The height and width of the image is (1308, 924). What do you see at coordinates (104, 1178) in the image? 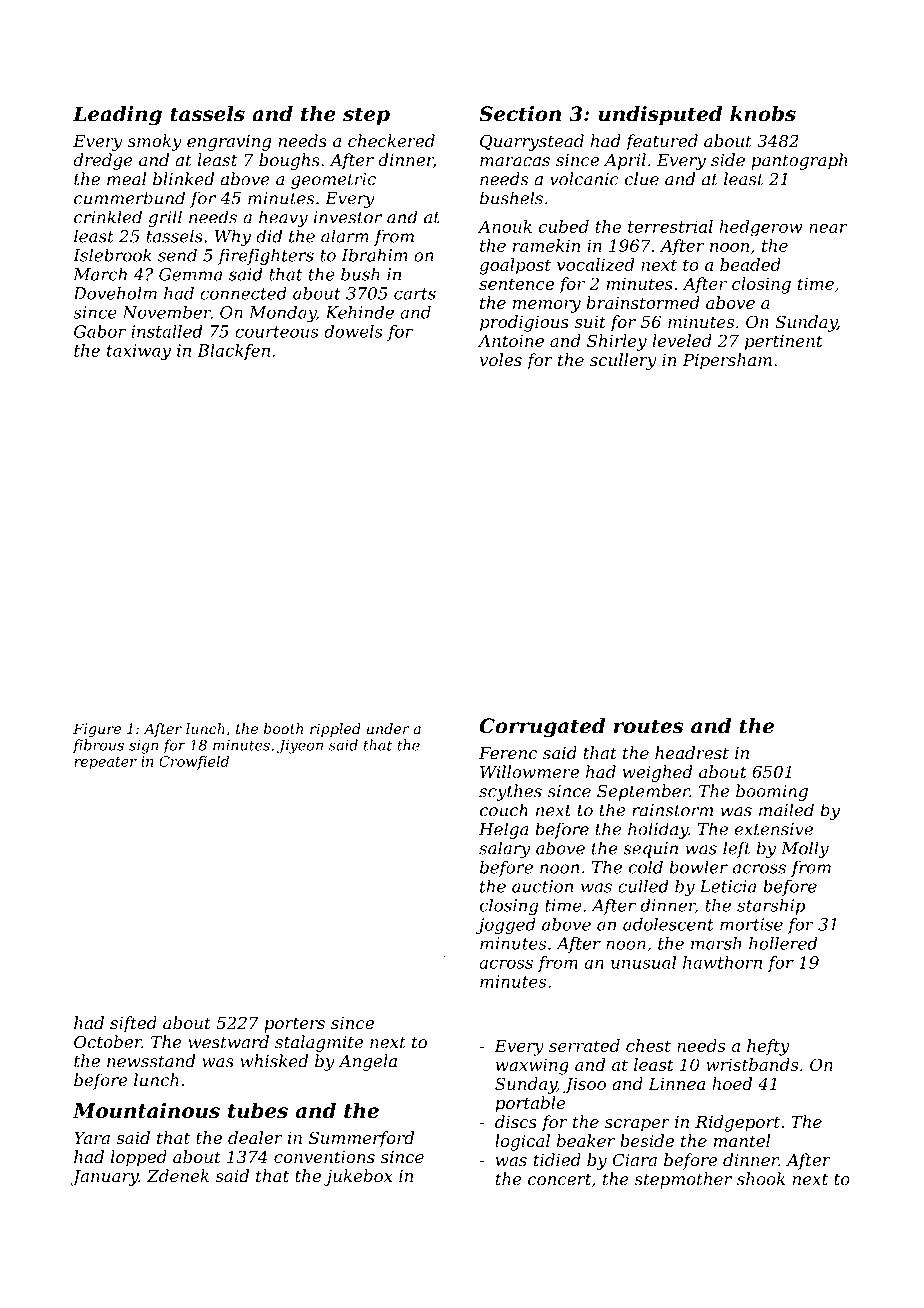
I see `January` at bounding box center [104, 1178].
